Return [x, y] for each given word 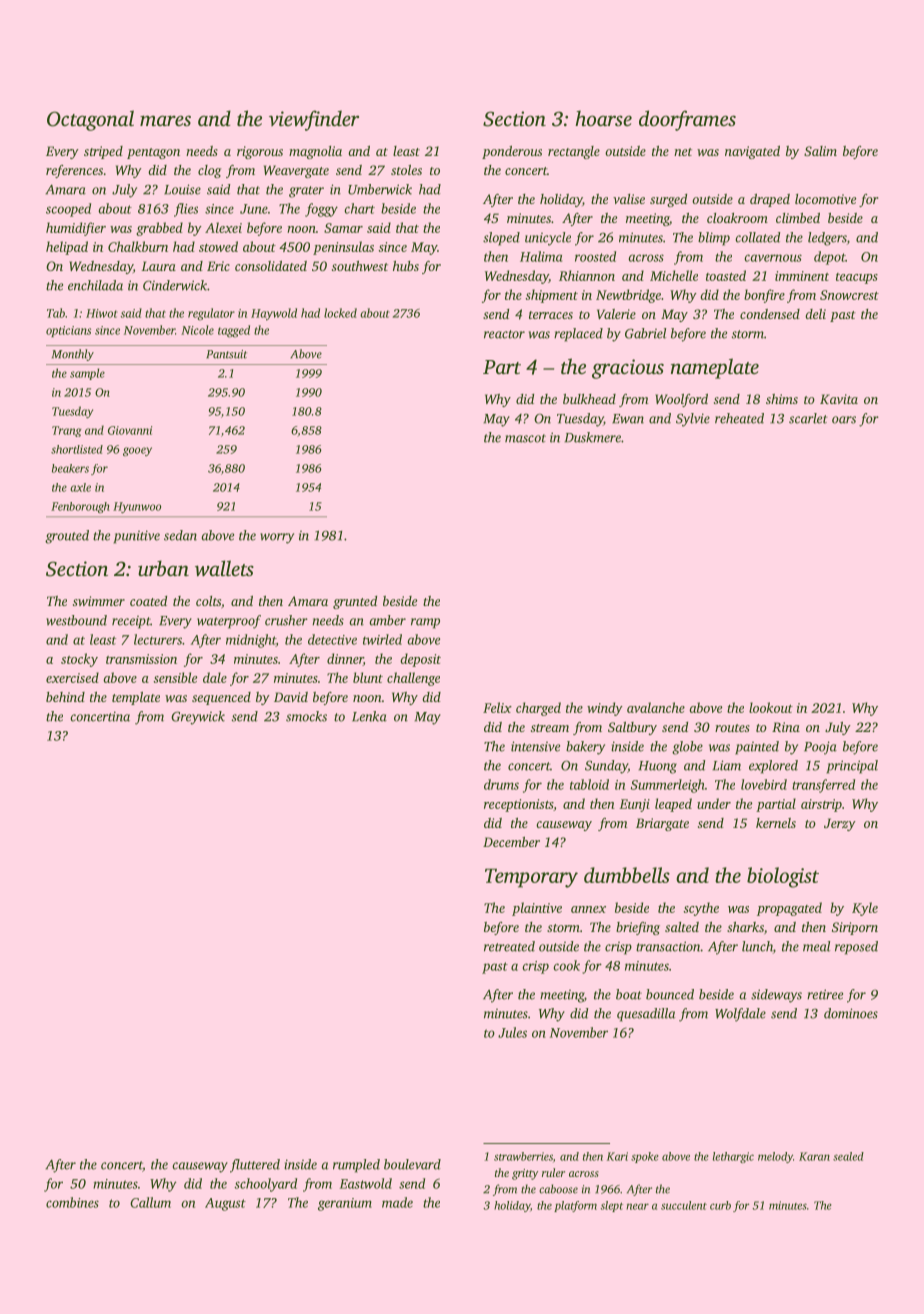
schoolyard [265, 1185]
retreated [509, 946]
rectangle [574, 152]
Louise [182, 189]
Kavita [839, 399]
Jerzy [840, 824]
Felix [497, 707]
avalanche [656, 707]
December [511, 842]
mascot [525, 438]
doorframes [687, 120]
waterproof [229, 622]
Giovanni [130, 430]
